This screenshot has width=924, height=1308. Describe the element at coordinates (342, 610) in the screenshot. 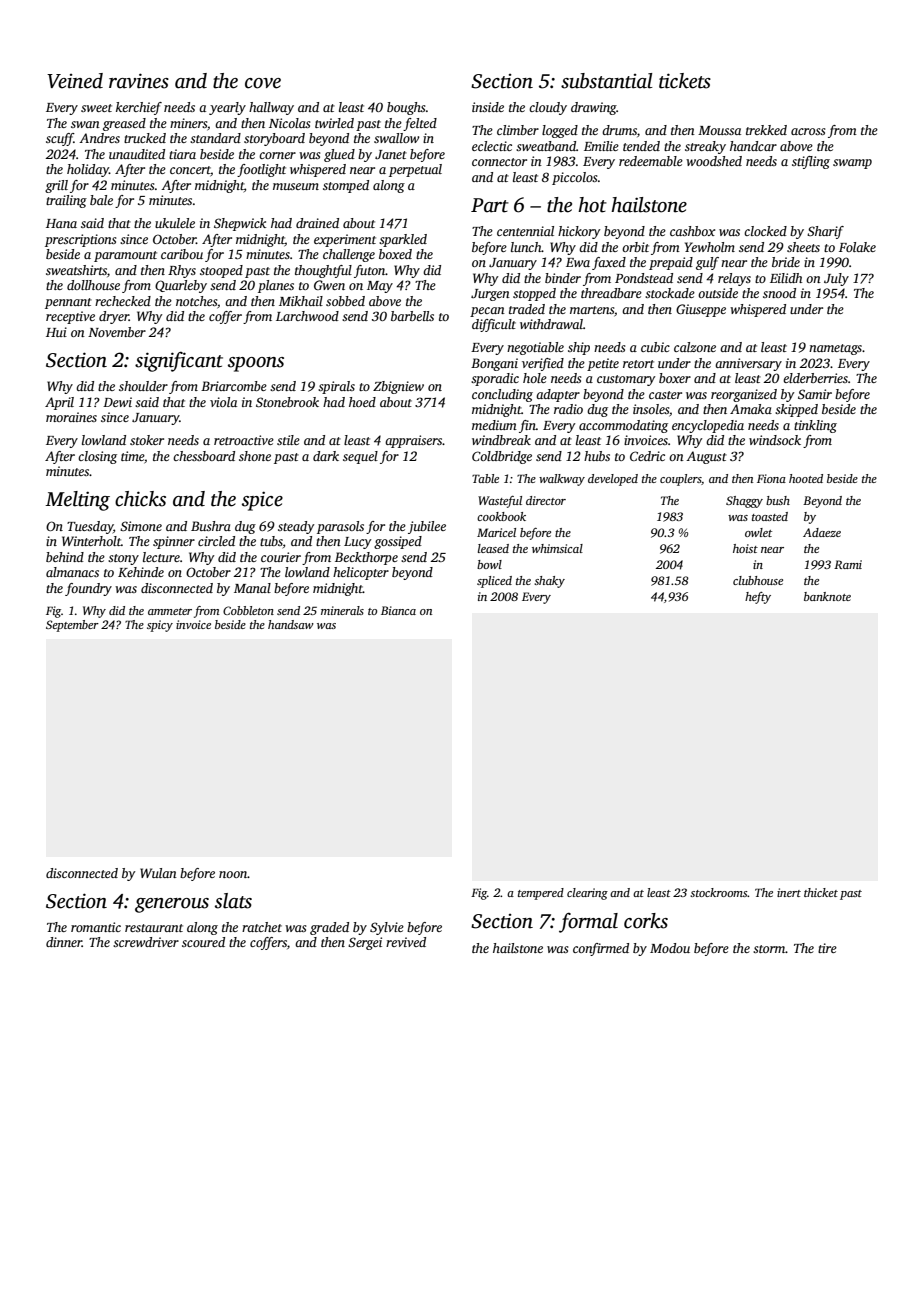

I see `minerals` at that location.
